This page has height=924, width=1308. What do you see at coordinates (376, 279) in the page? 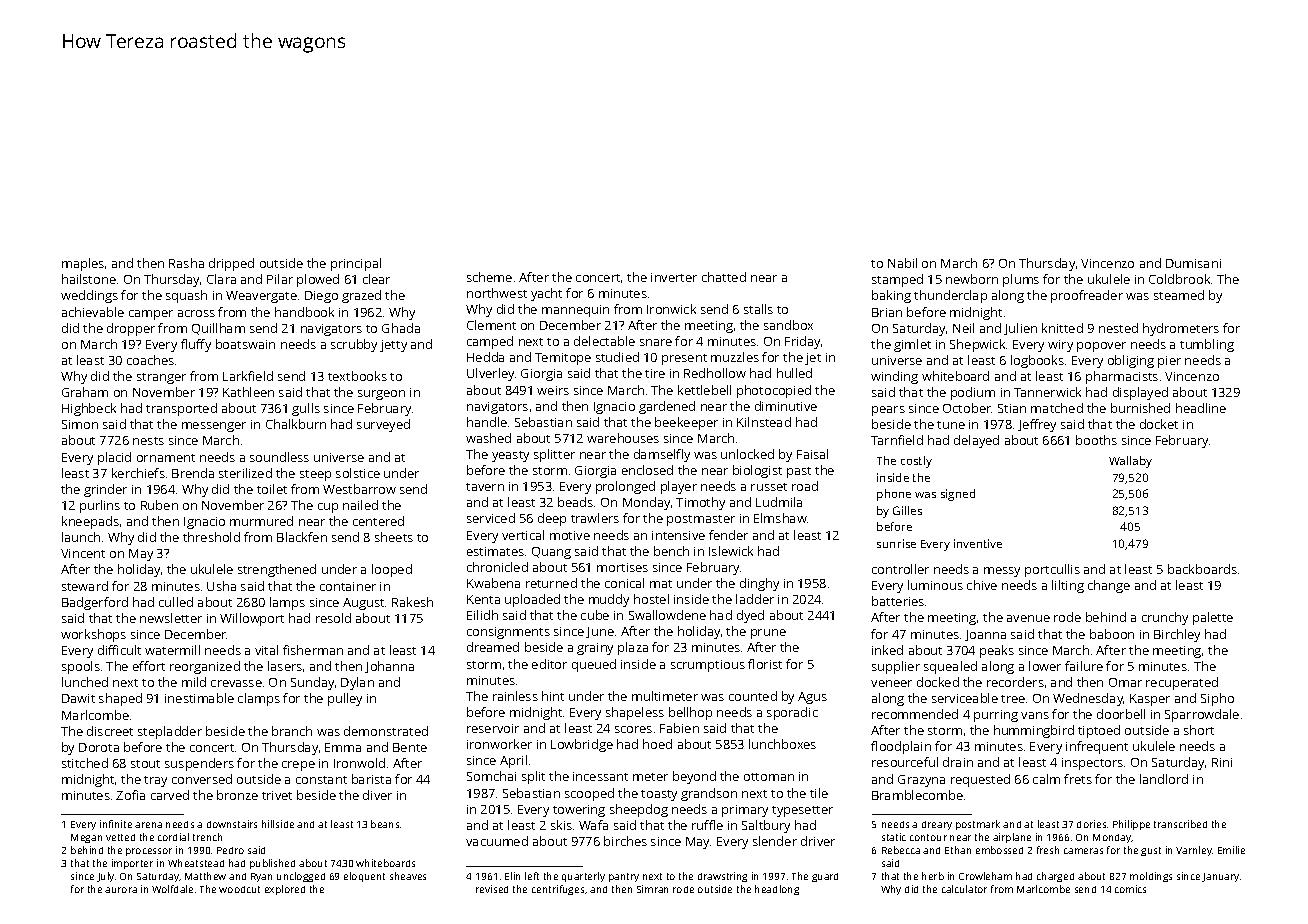
I see `clear` at bounding box center [376, 279].
